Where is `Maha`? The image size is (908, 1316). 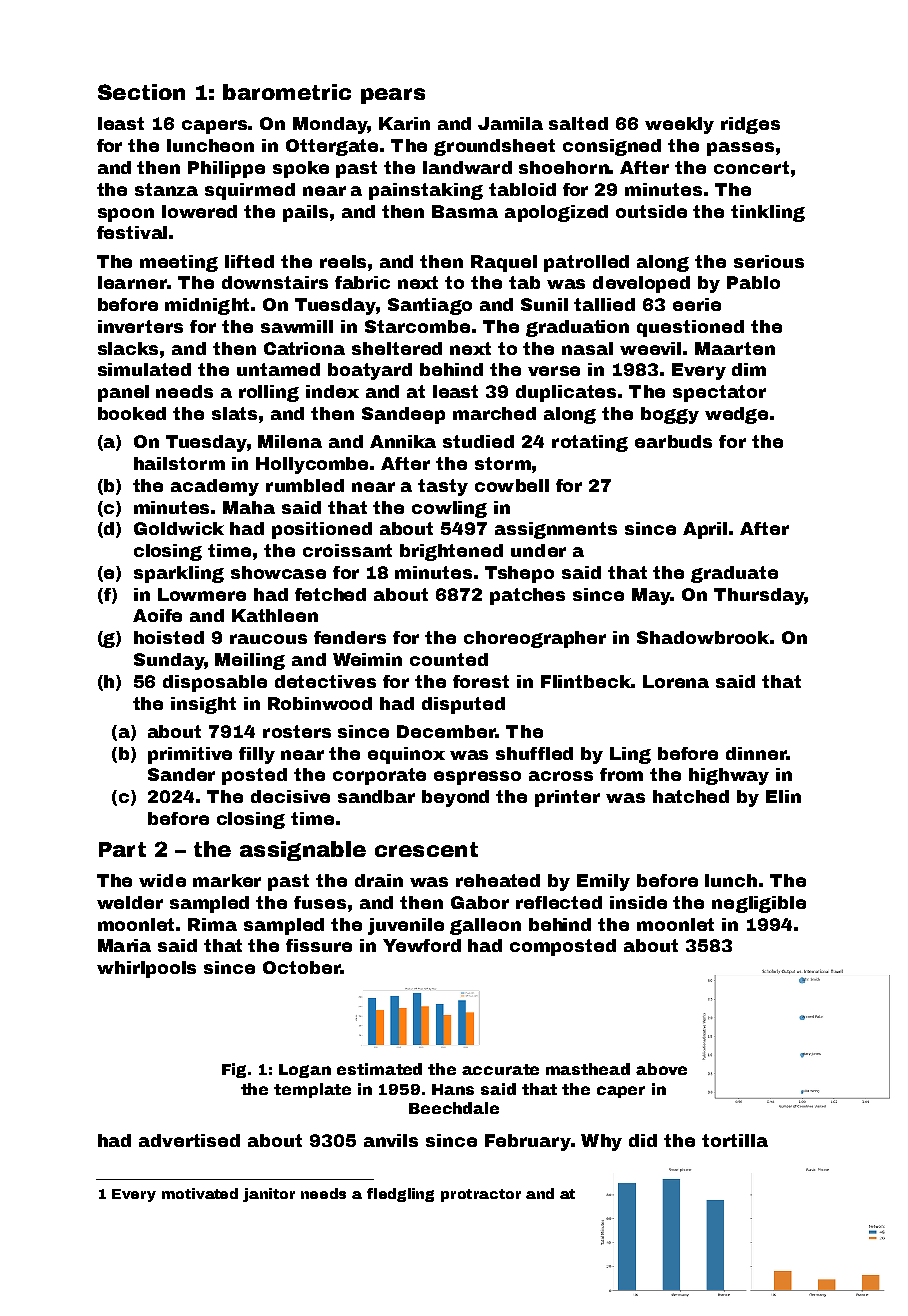 Maha is located at coordinates (249, 507).
